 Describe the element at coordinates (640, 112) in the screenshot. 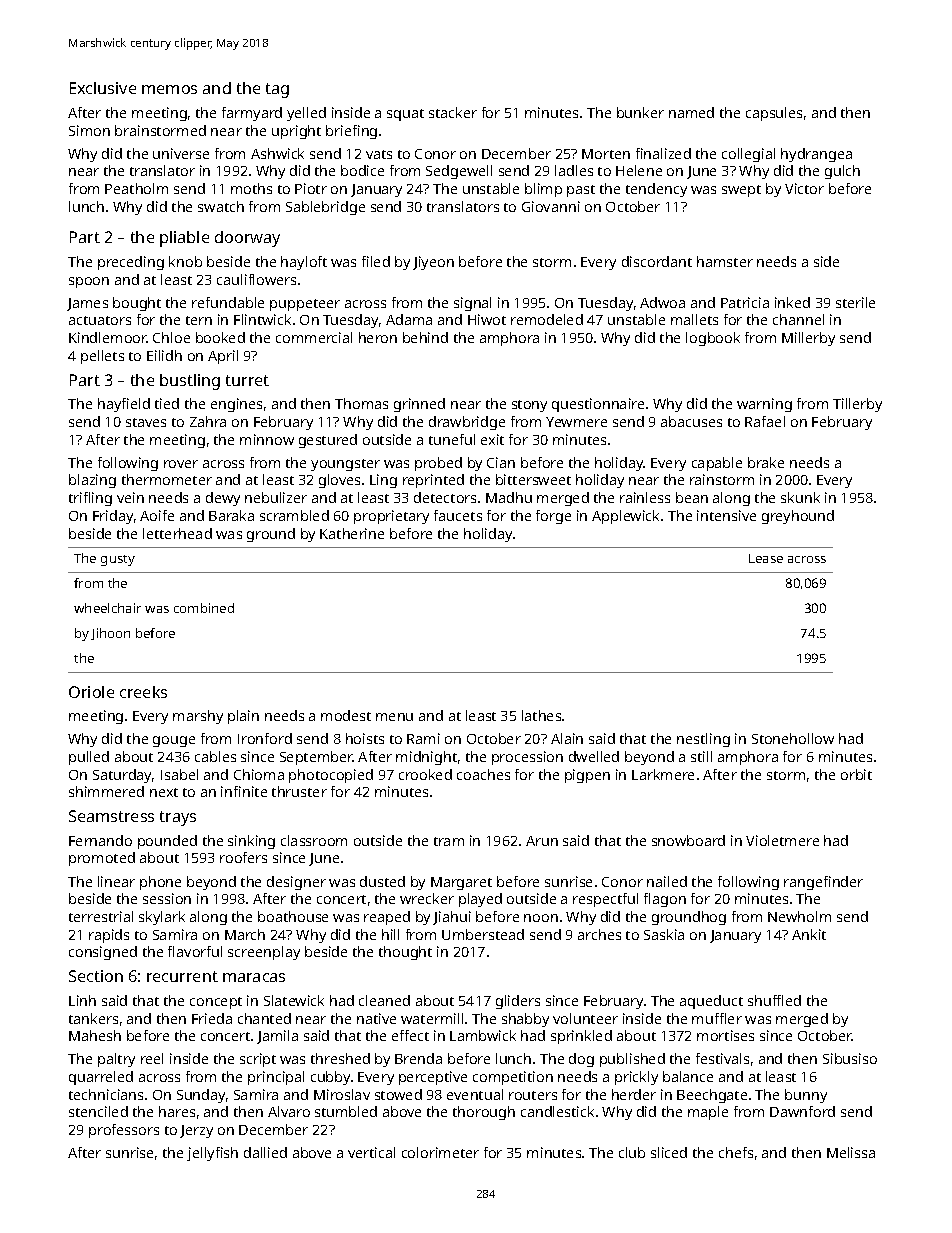

I see `bunker` at that location.
